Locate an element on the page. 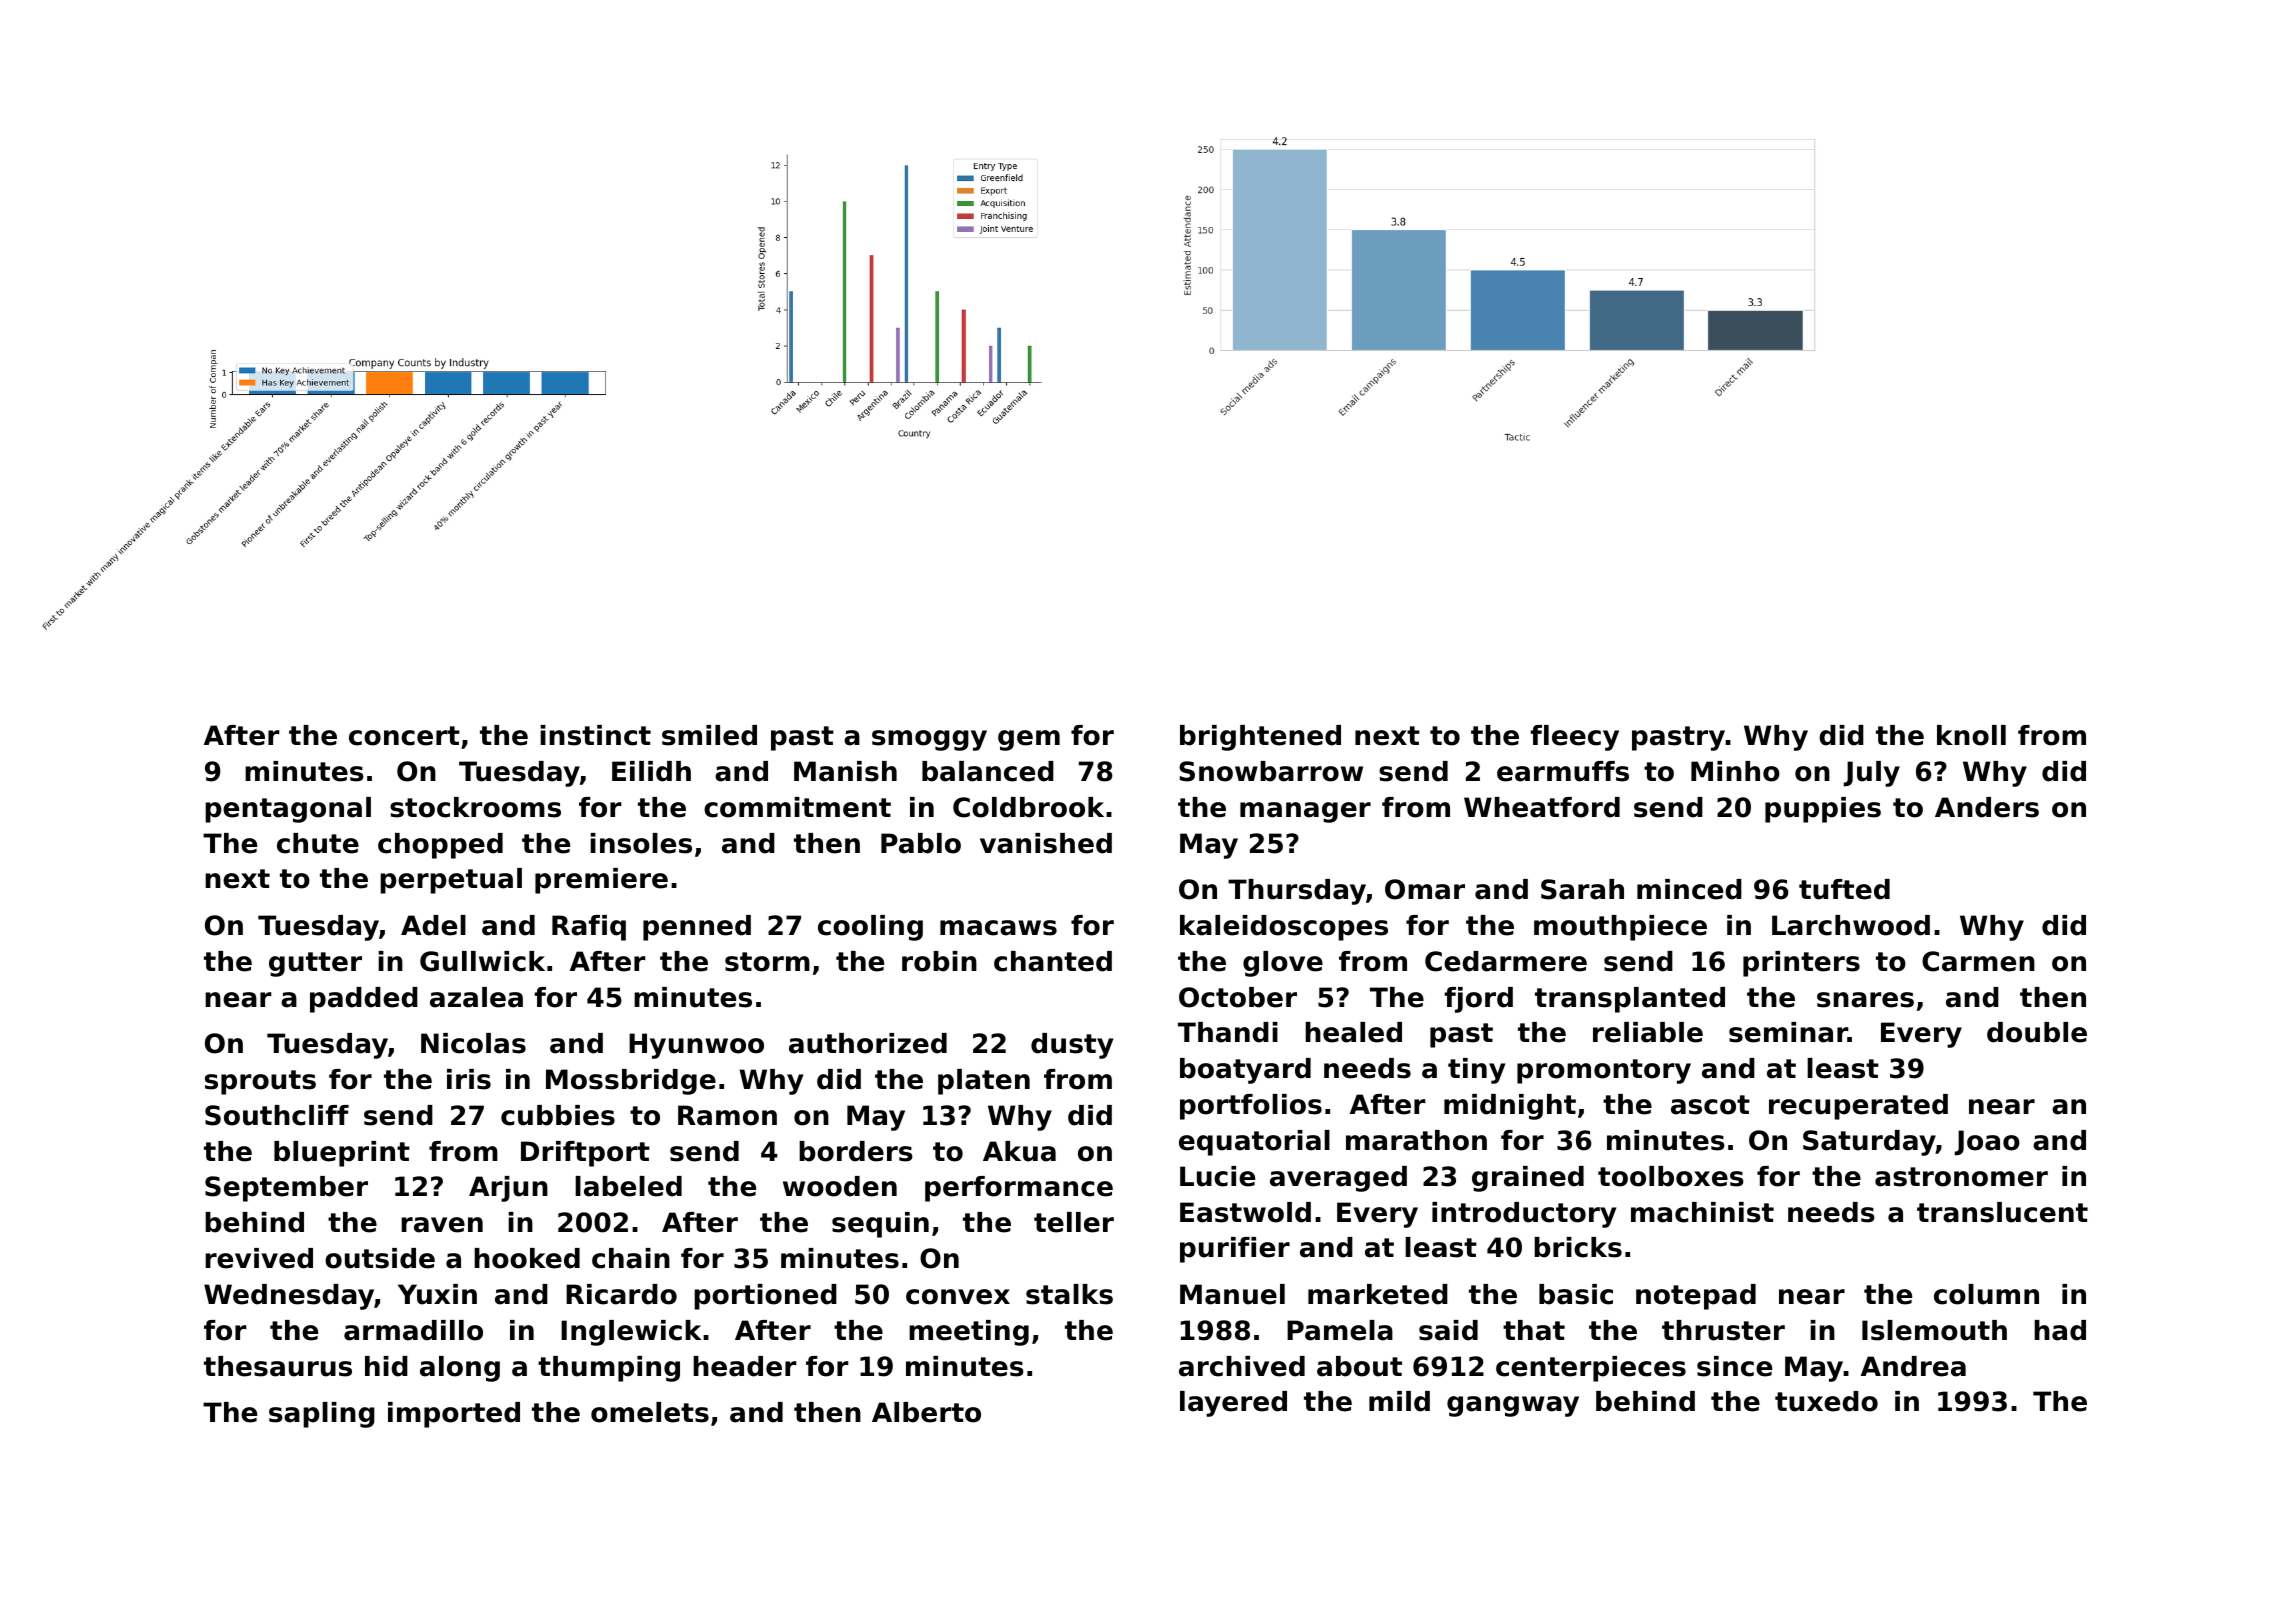  portioned is located at coordinates (765, 1297).
